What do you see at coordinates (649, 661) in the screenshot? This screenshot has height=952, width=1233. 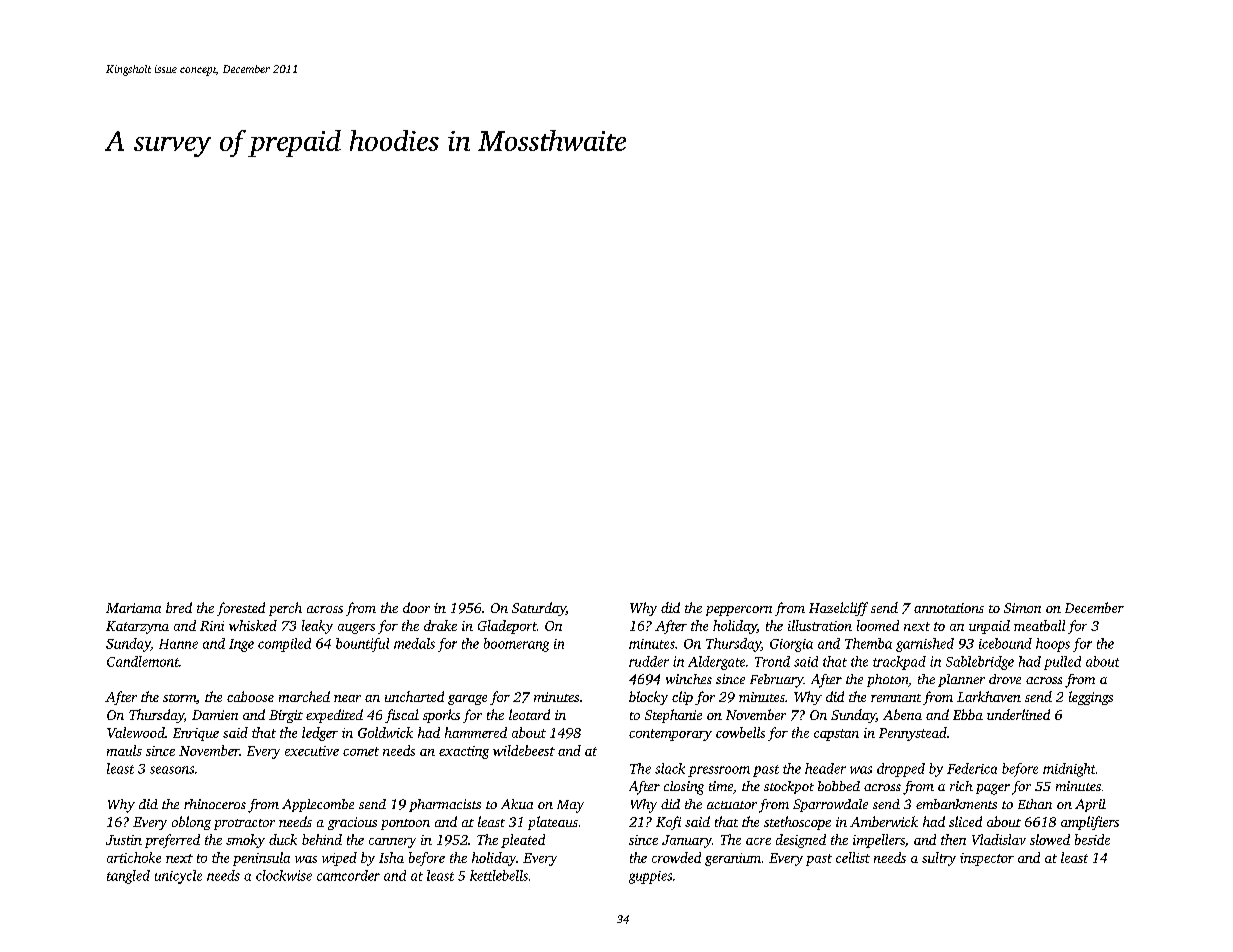 I see `rudder` at bounding box center [649, 661].
